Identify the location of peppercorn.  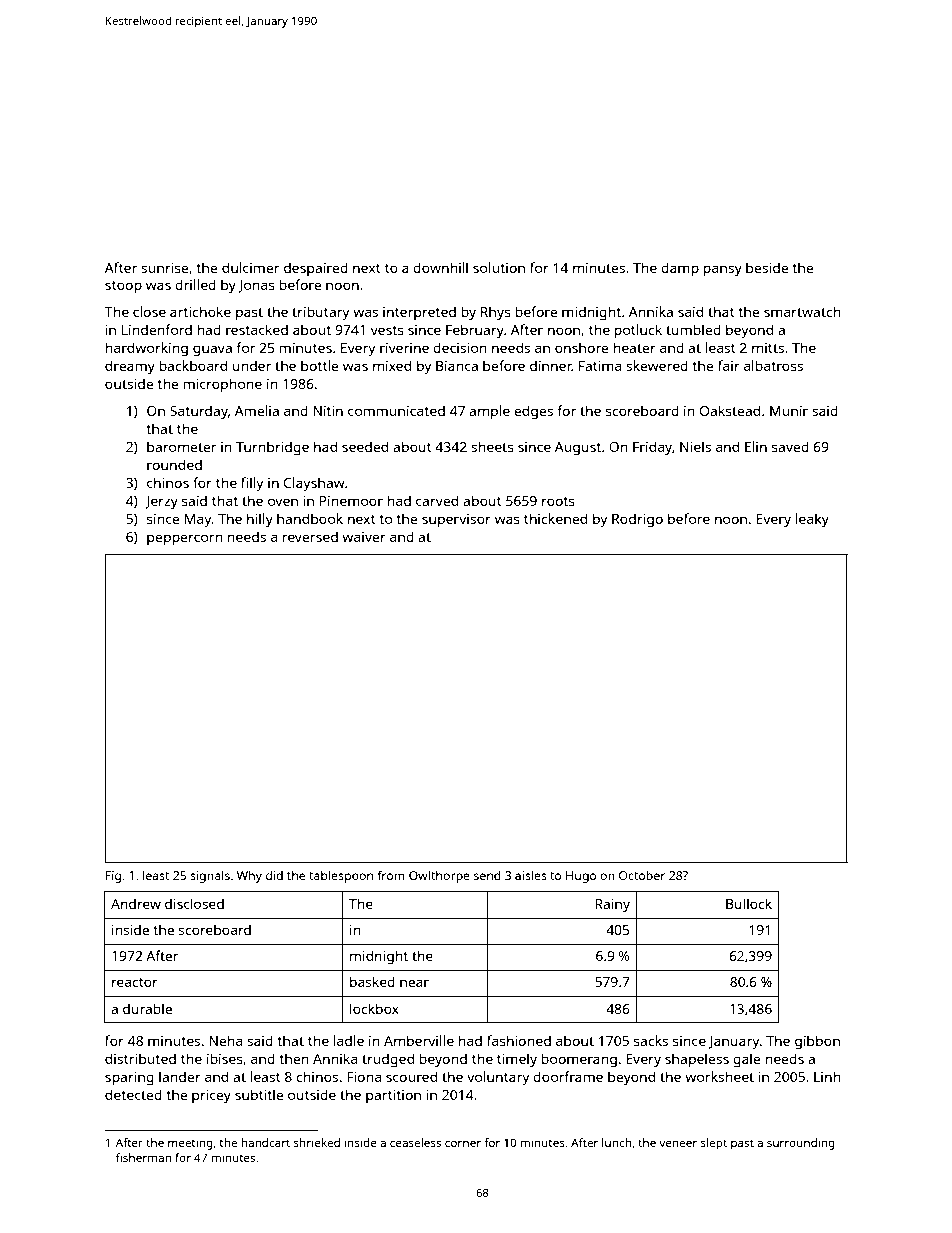
(185, 539).
